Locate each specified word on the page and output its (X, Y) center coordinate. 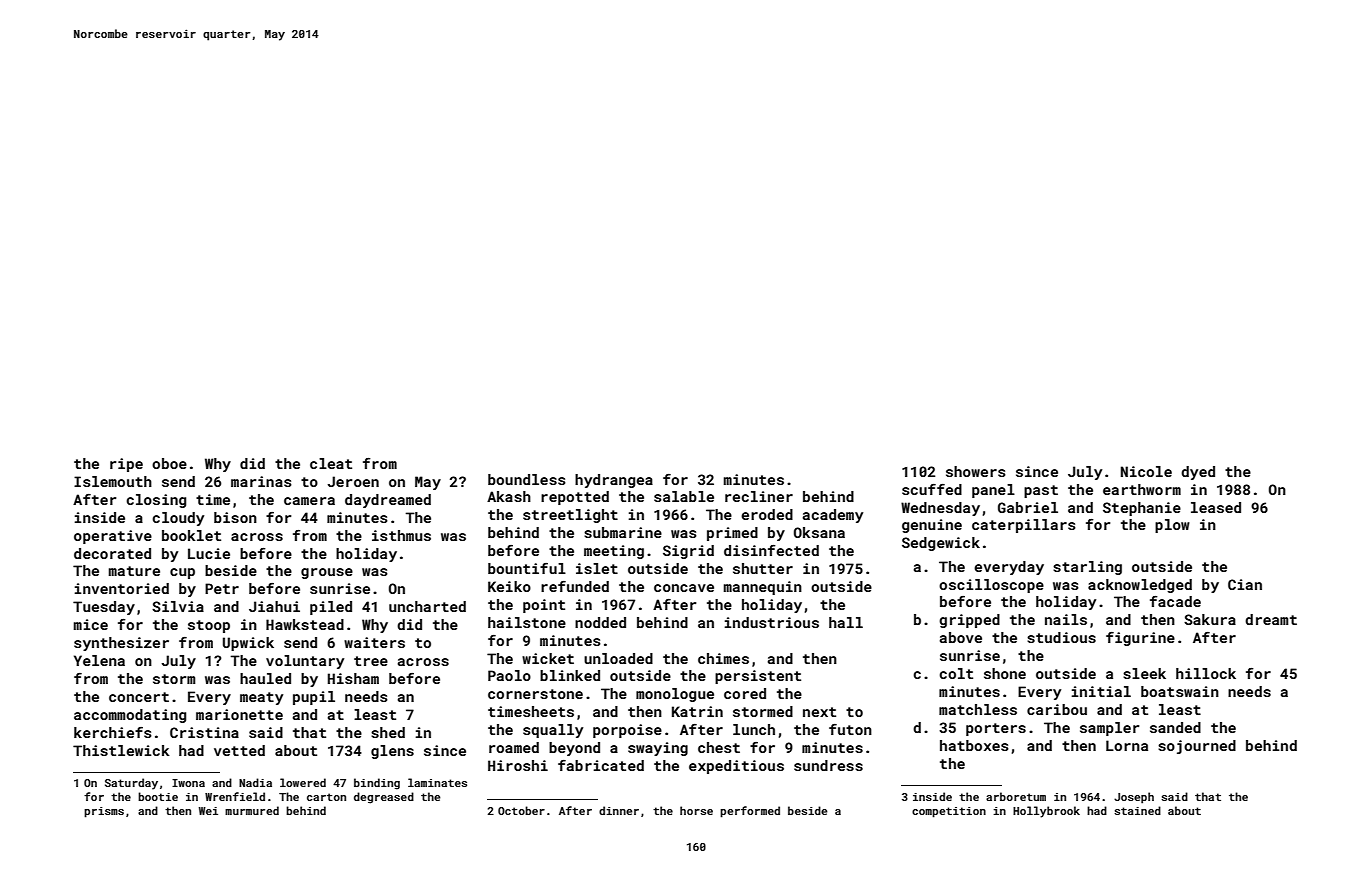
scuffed (932, 489)
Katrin (697, 711)
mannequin (763, 588)
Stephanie (1142, 509)
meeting (614, 552)
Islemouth (113, 481)
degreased (384, 798)
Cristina (204, 732)
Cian (1245, 584)
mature (134, 571)
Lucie (209, 553)
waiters (374, 642)
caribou (1057, 709)
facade (1175, 601)
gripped (969, 621)
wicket (548, 658)
